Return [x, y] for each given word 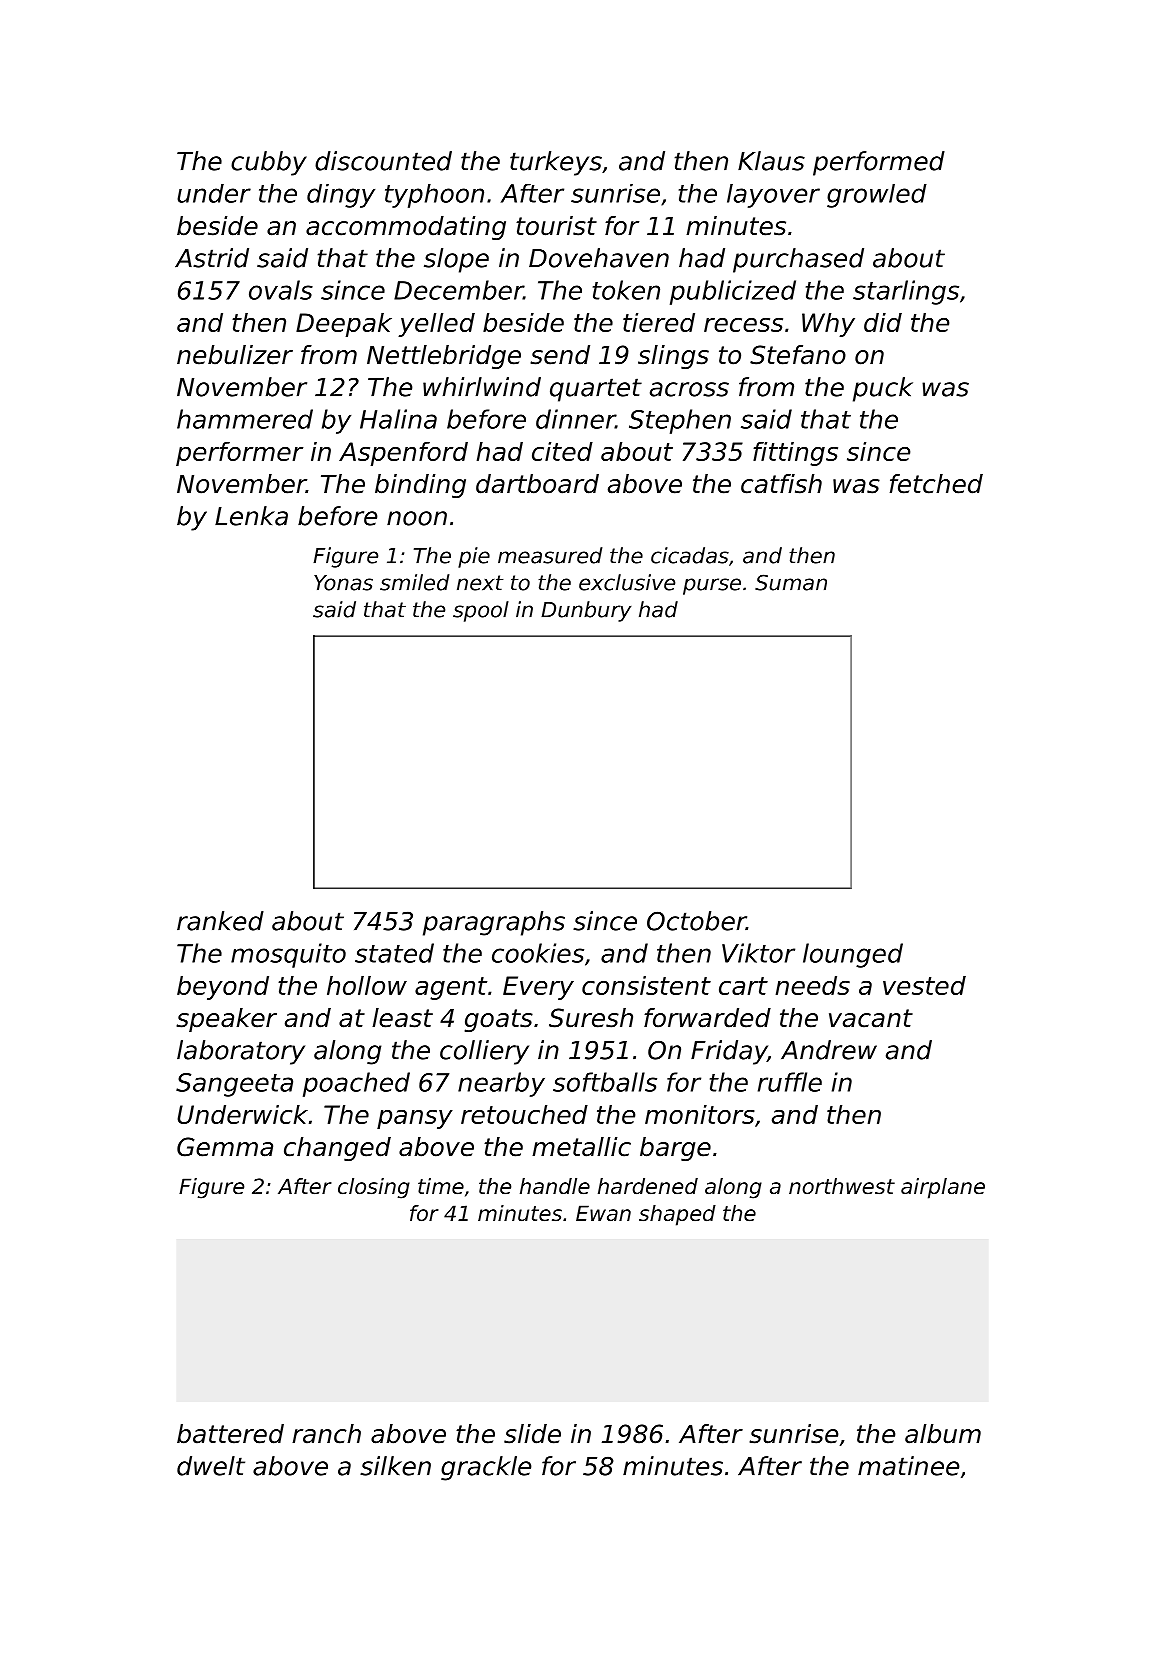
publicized [733, 292]
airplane [943, 1188]
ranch [326, 1434]
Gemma [225, 1147]
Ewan [603, 1213]
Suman [791, 582]
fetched [936, 484]
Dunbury [586, 611]
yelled [436, 325]
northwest [842, 1186]
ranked [220, 921]
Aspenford [403, 454]
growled [877, 196]
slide [532, 1434]
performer [239, 454]
